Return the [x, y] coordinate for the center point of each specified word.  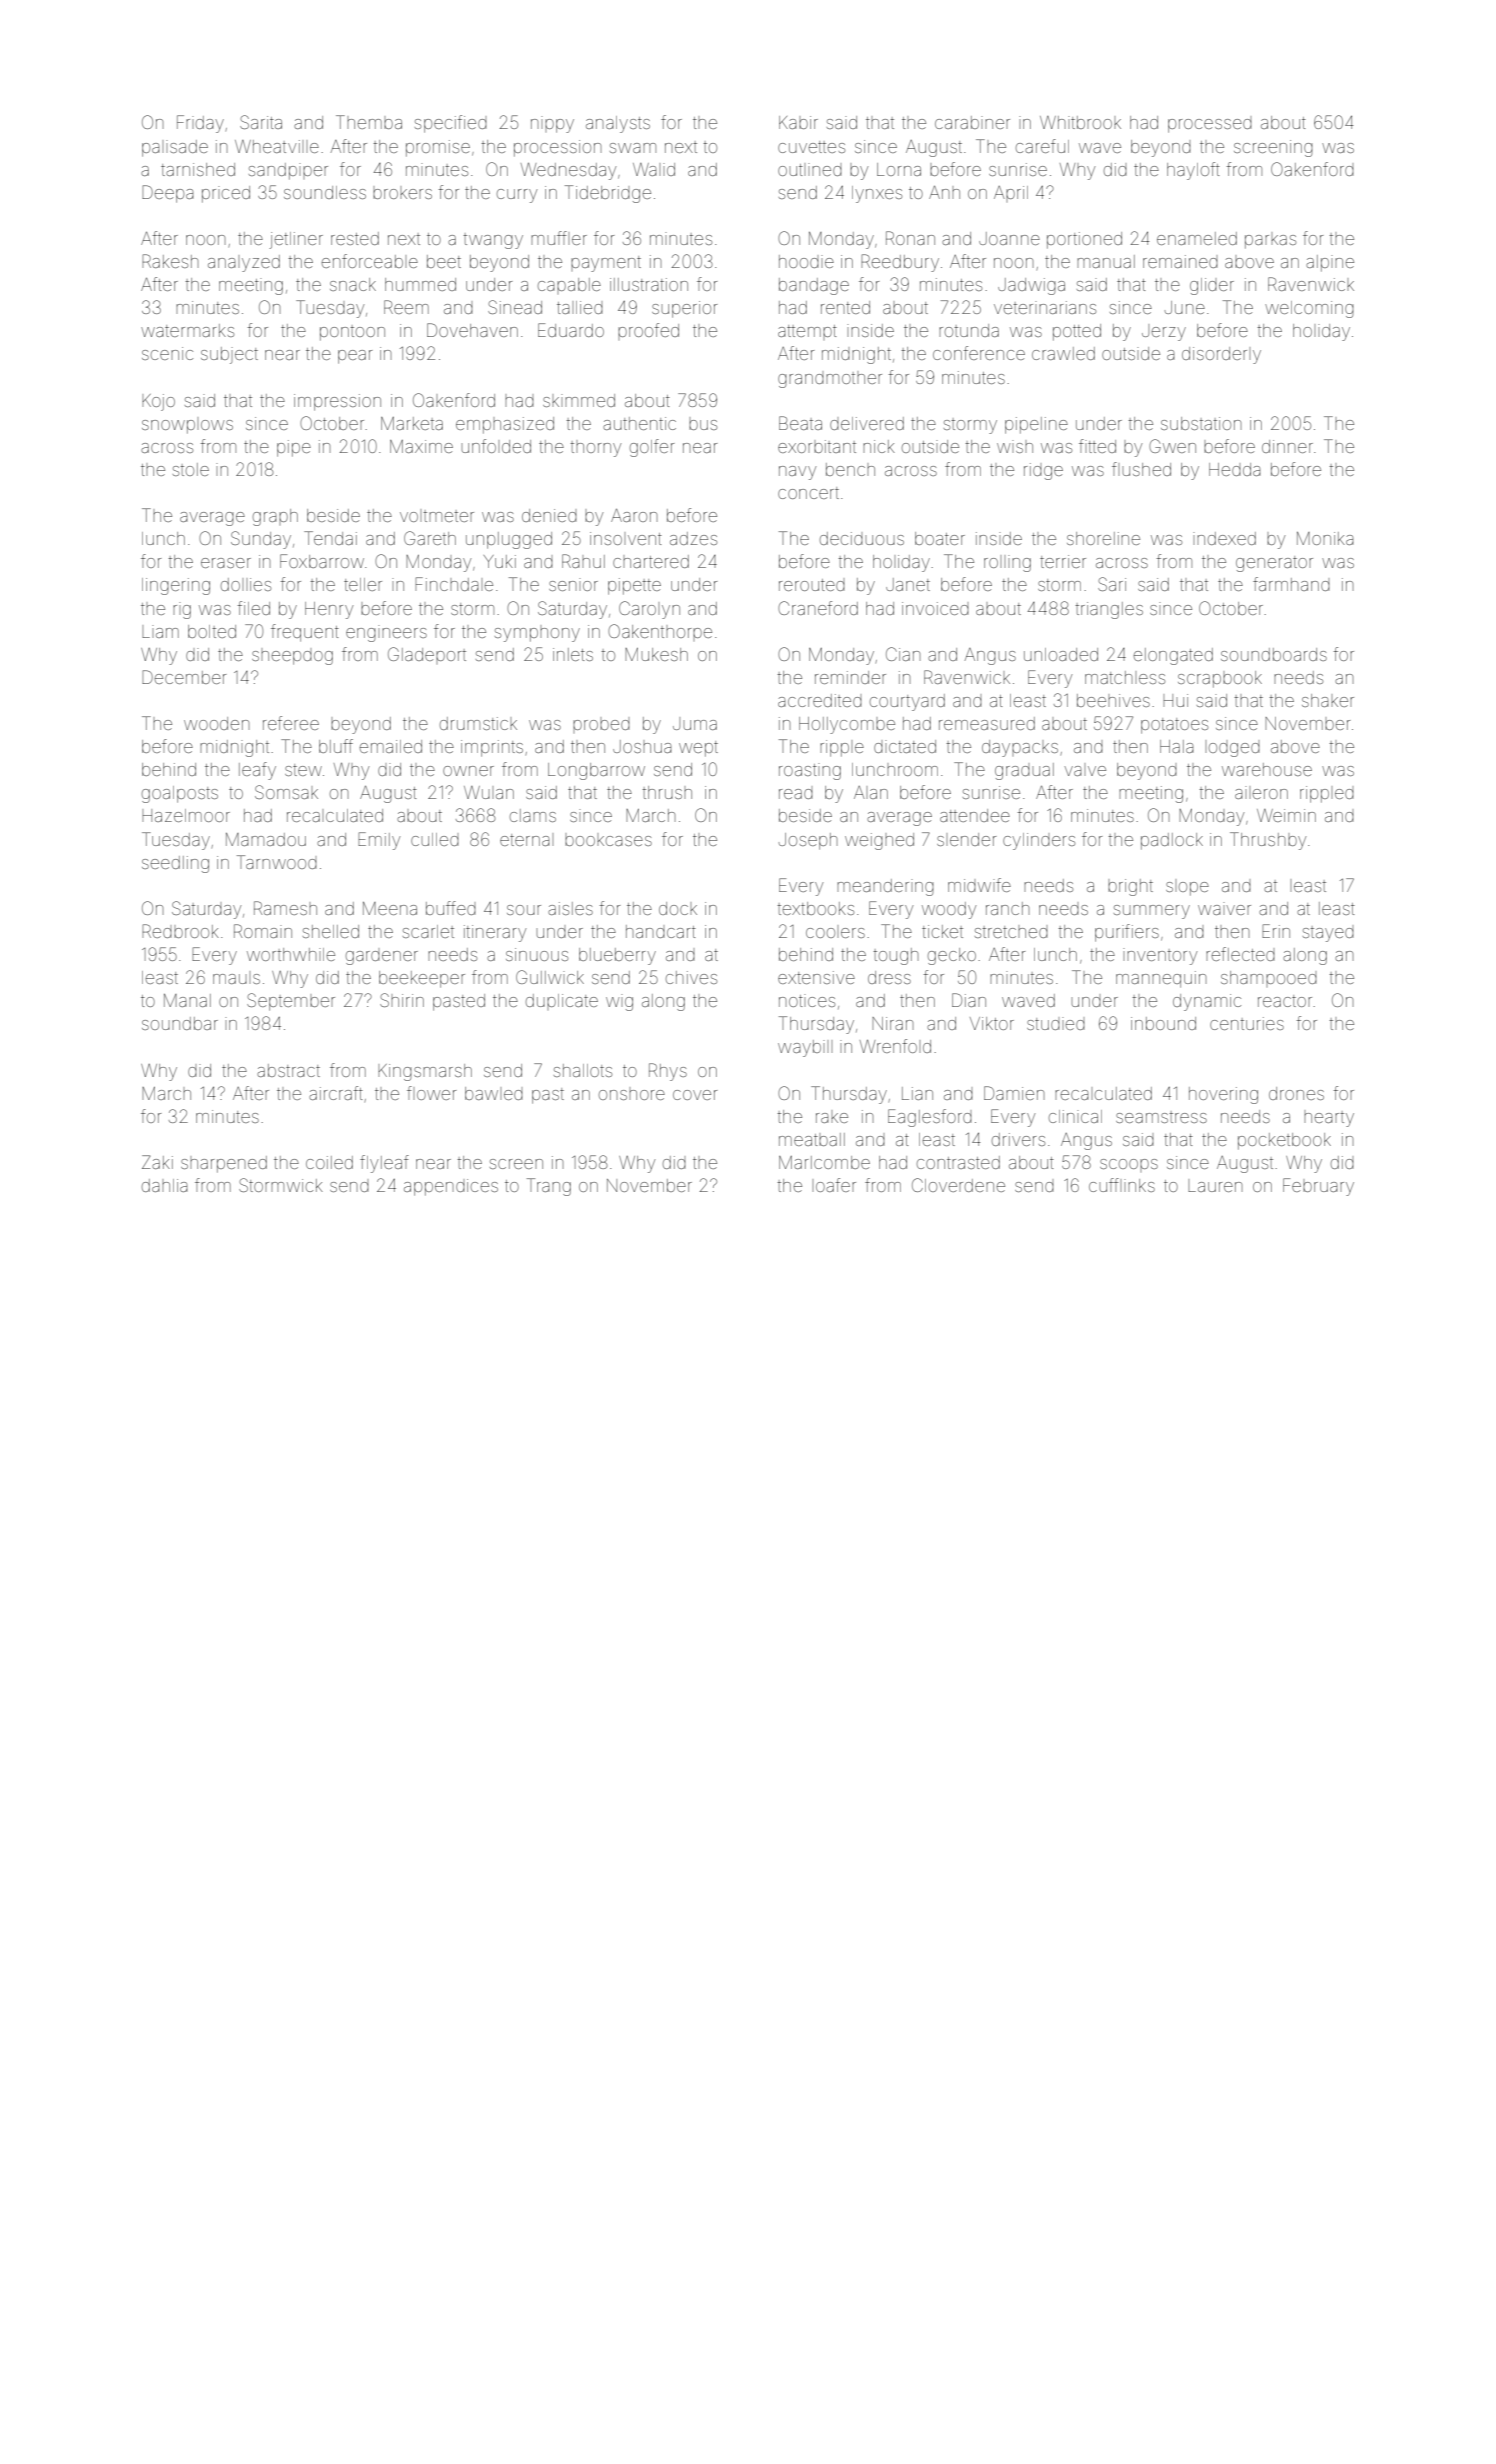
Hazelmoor [186, 815]
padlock [1172, 841]
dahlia [165, 1185]
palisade [175, 148]
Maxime [421, 446]
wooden [217, 723]
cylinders [1039, 841]
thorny [595, 449]
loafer [836, 1185]
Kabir [798, 122]
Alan [871, 792]
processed [1210, 126]
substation [1201, 423]
